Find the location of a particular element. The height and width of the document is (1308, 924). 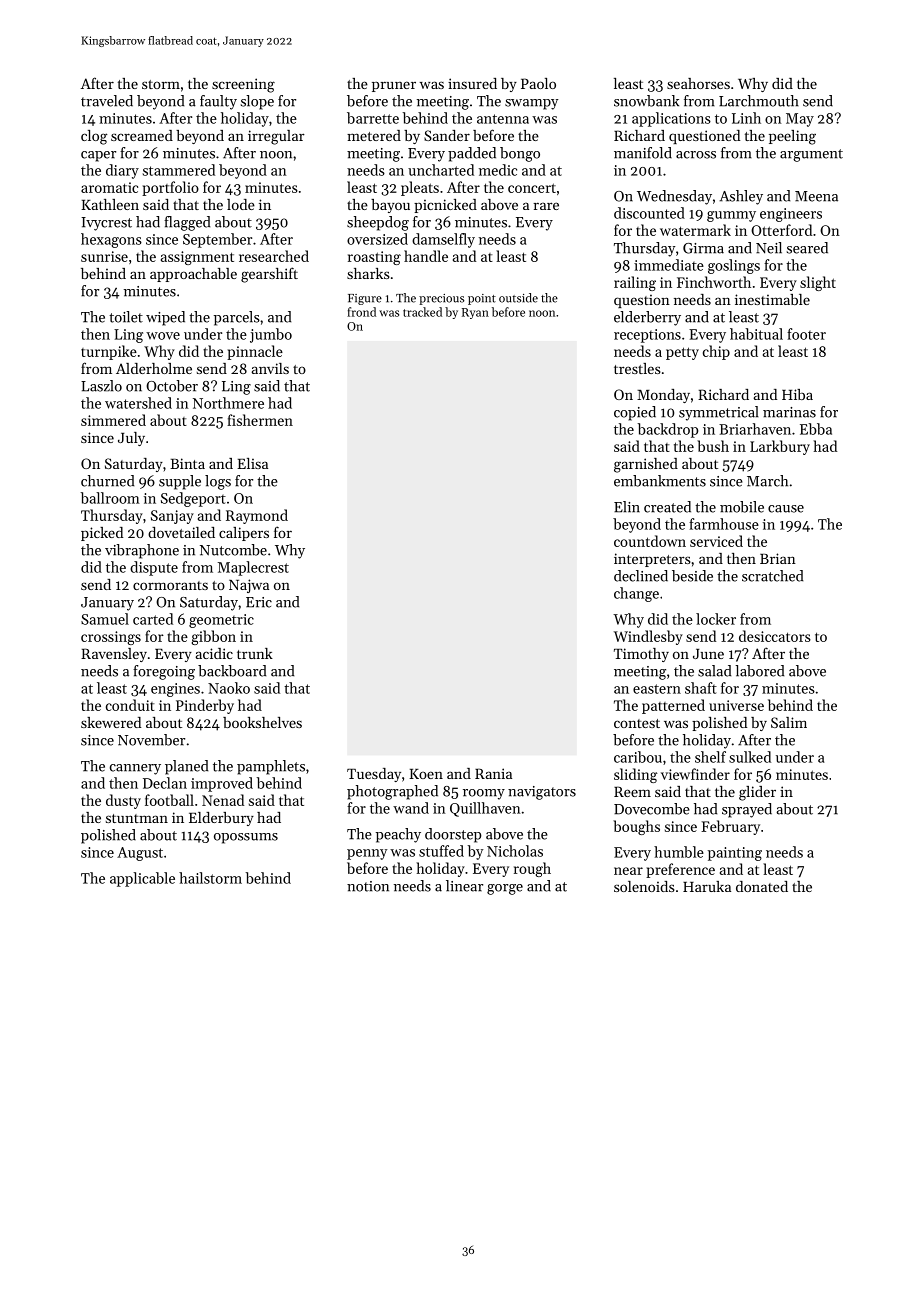

Eric is located at coordinates (259, 602).
